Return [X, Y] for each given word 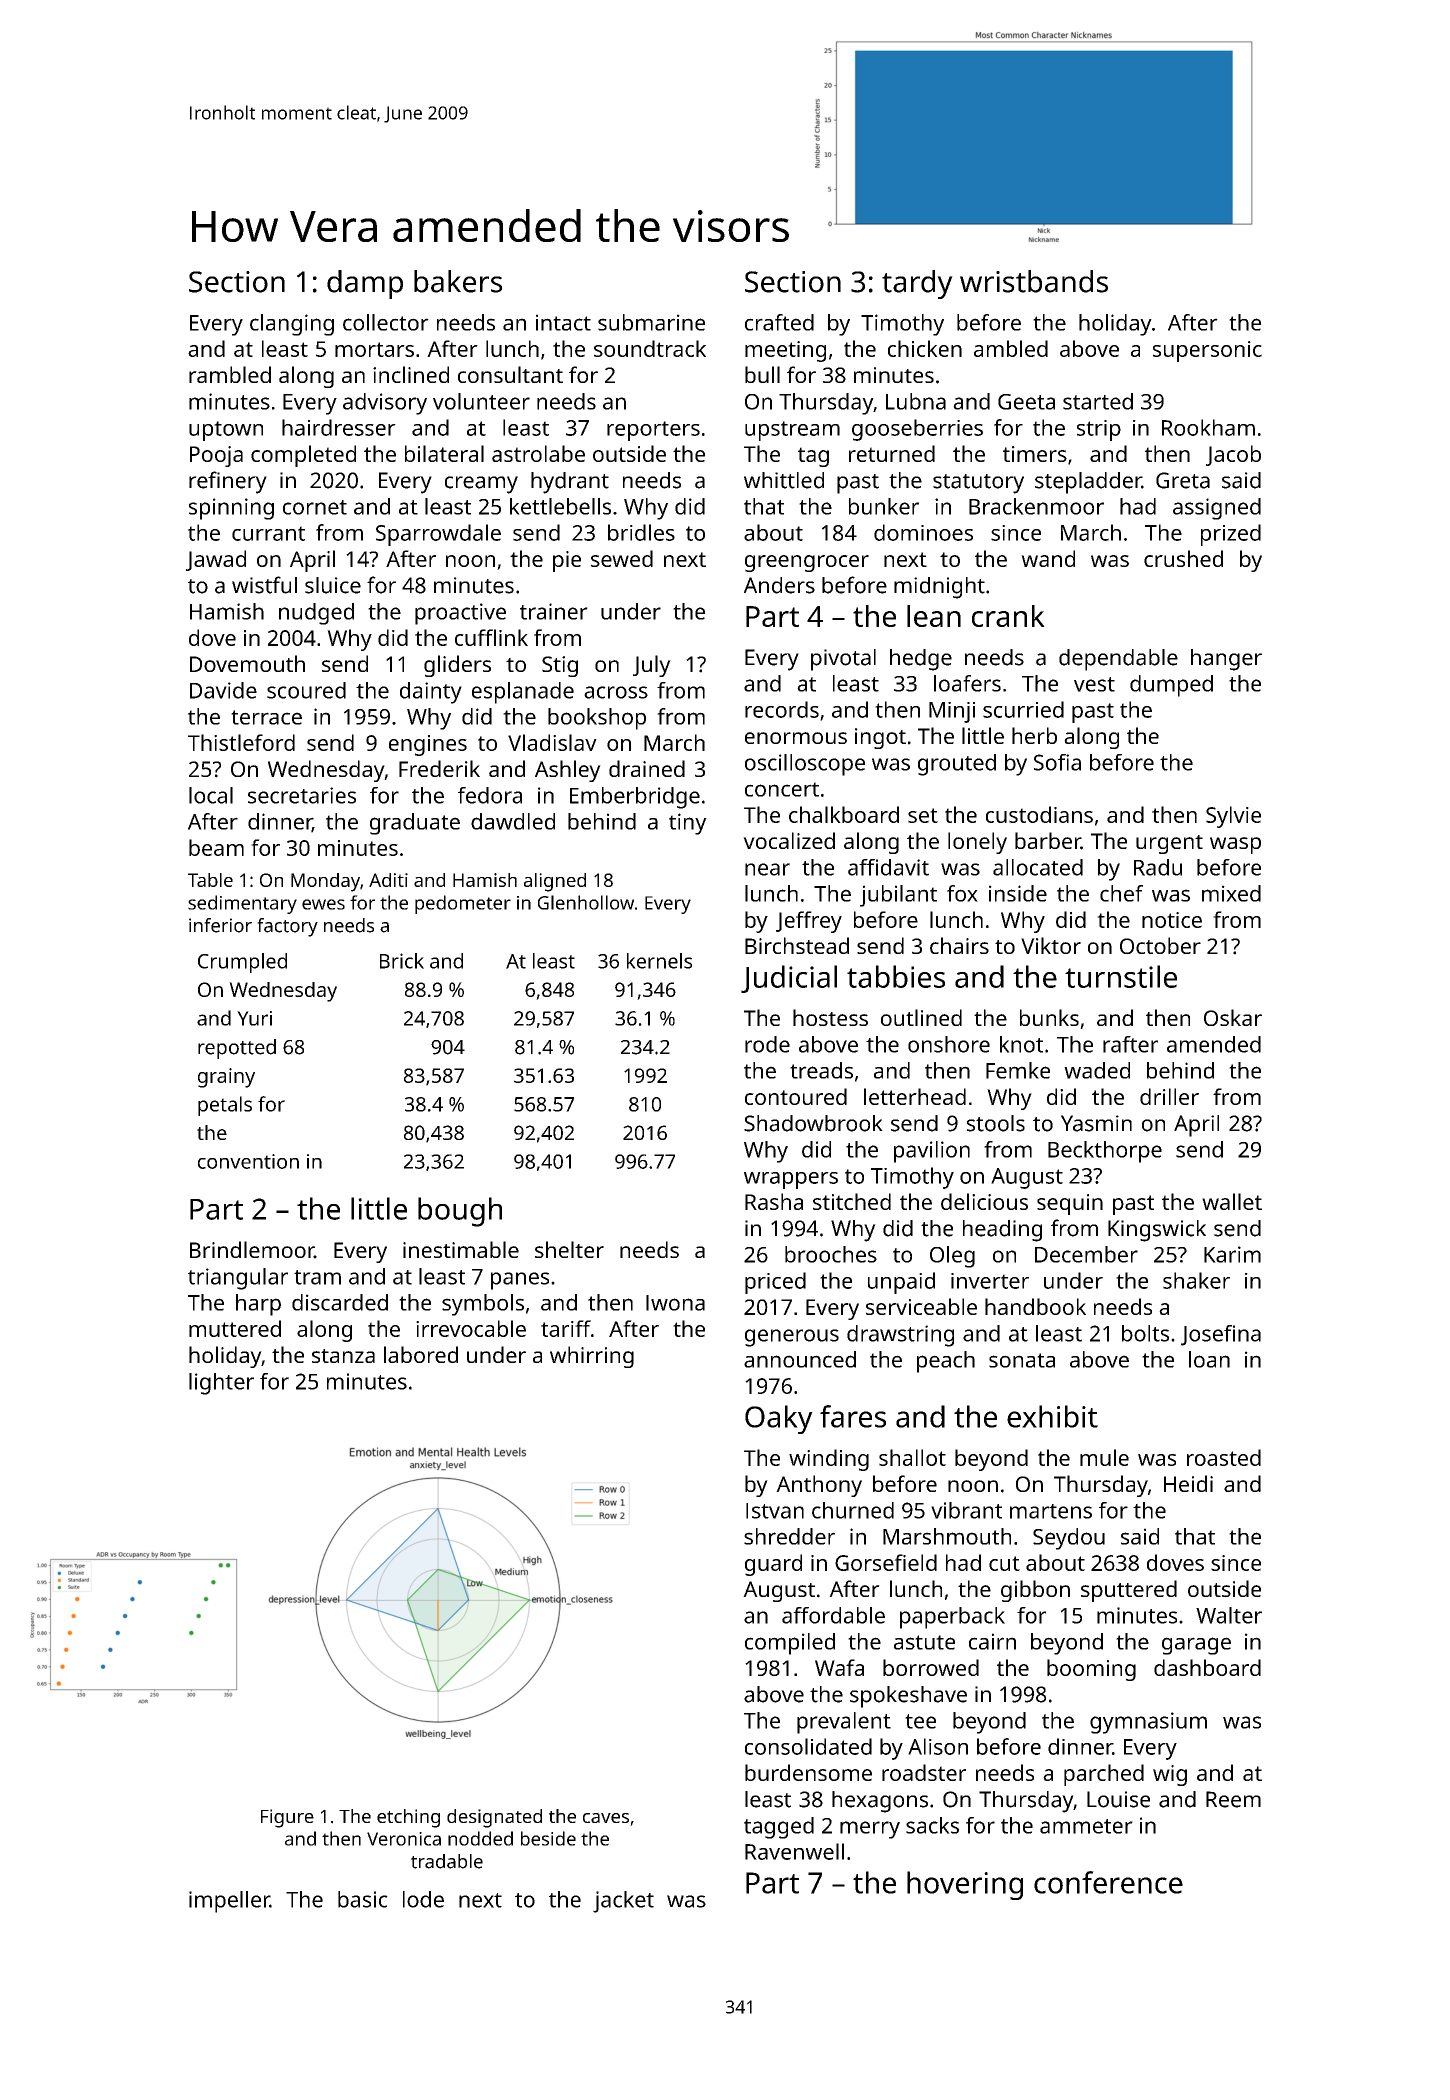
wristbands [1034, 281]
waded [1097, 1070]
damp [365, 284]
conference [1108, 1882]
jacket [623, 1902]
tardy [917, 284]
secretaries [302, 795]
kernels [659, 961]
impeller [229, 1902]
